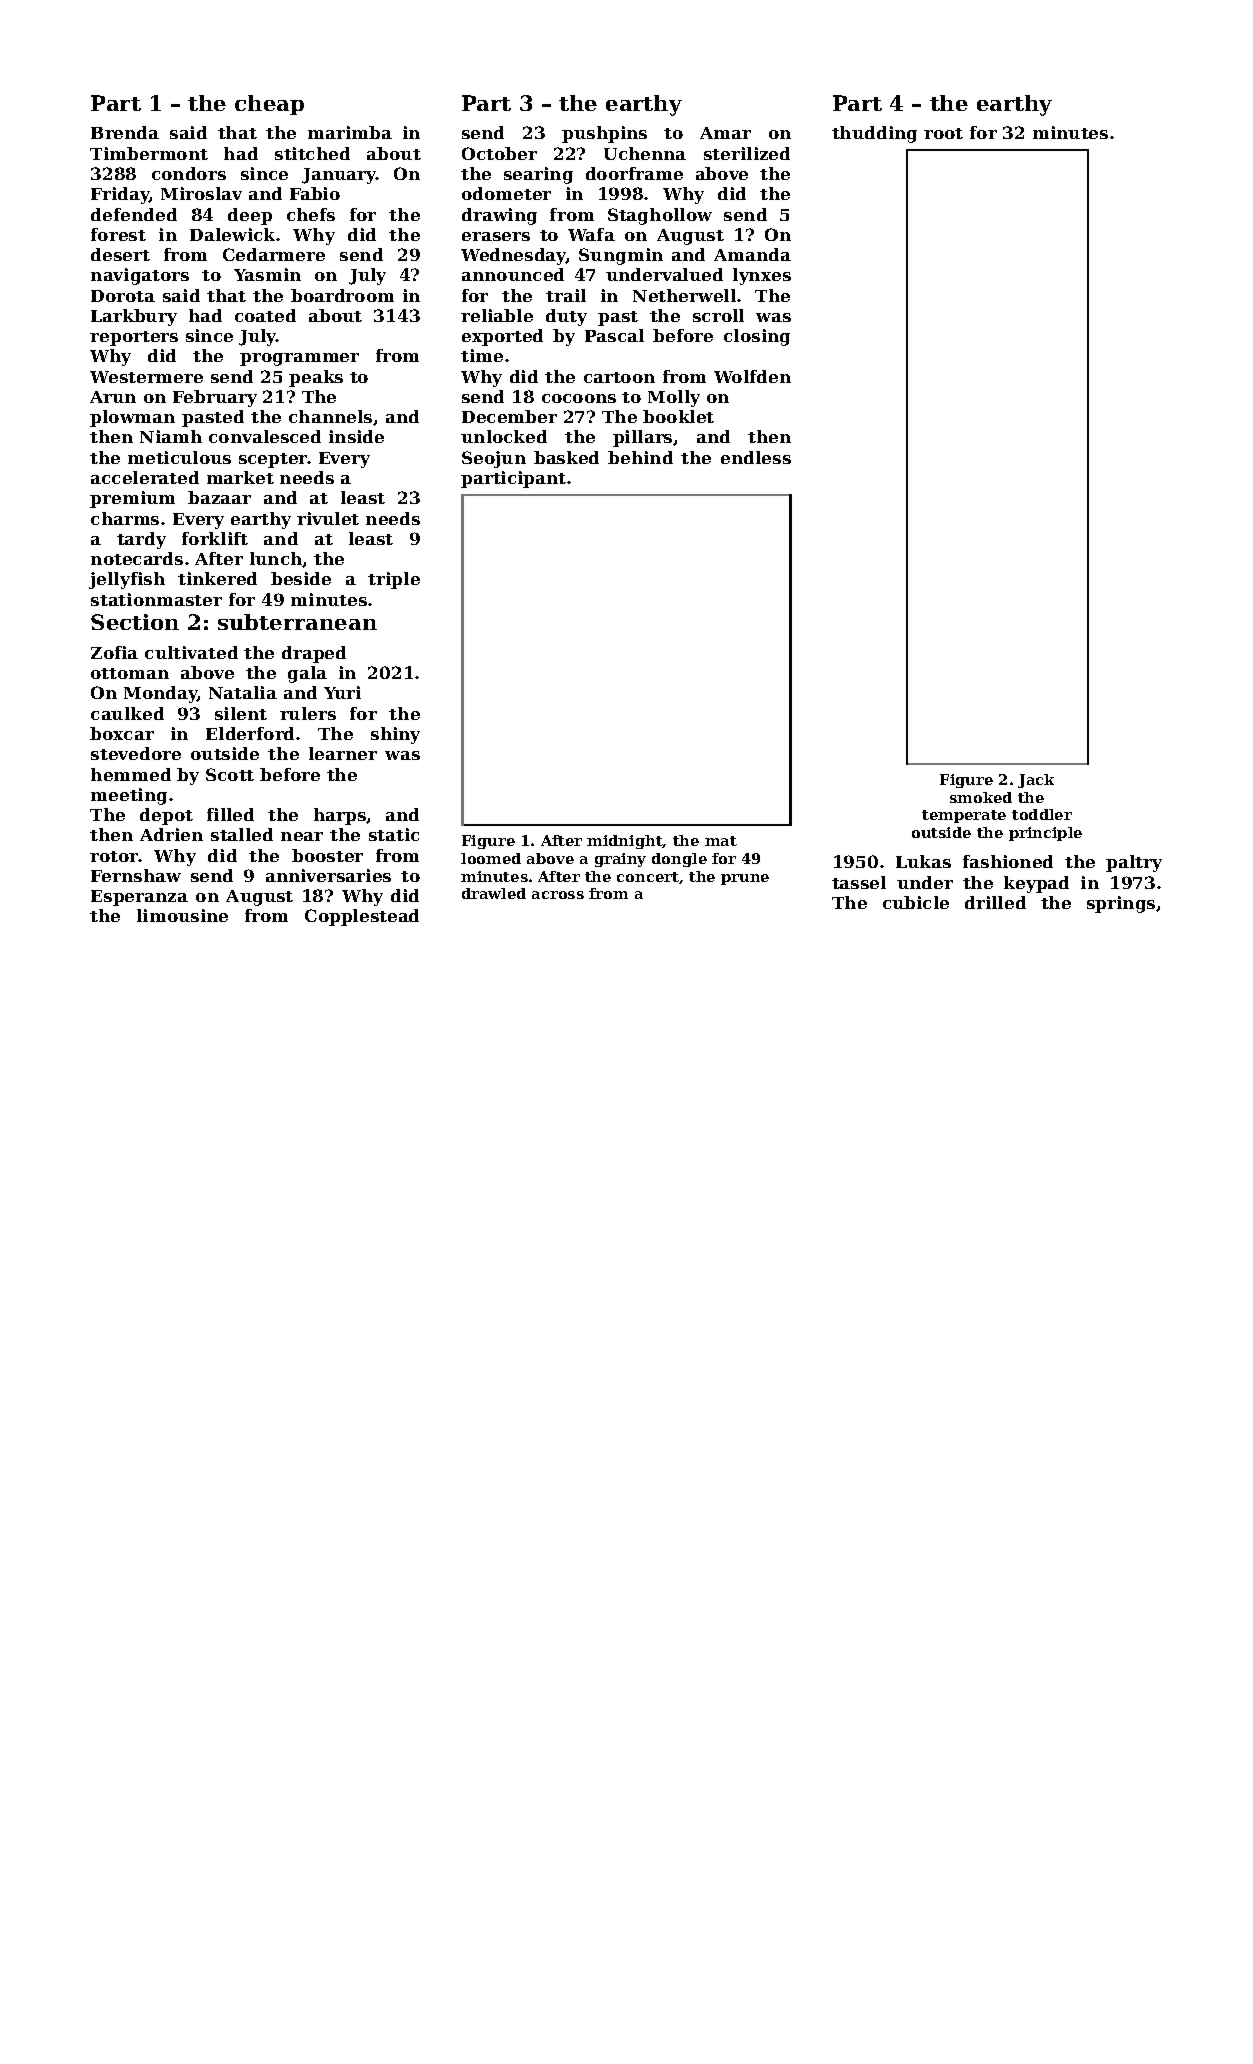  I want to click on smoked, so click(981, 797).
